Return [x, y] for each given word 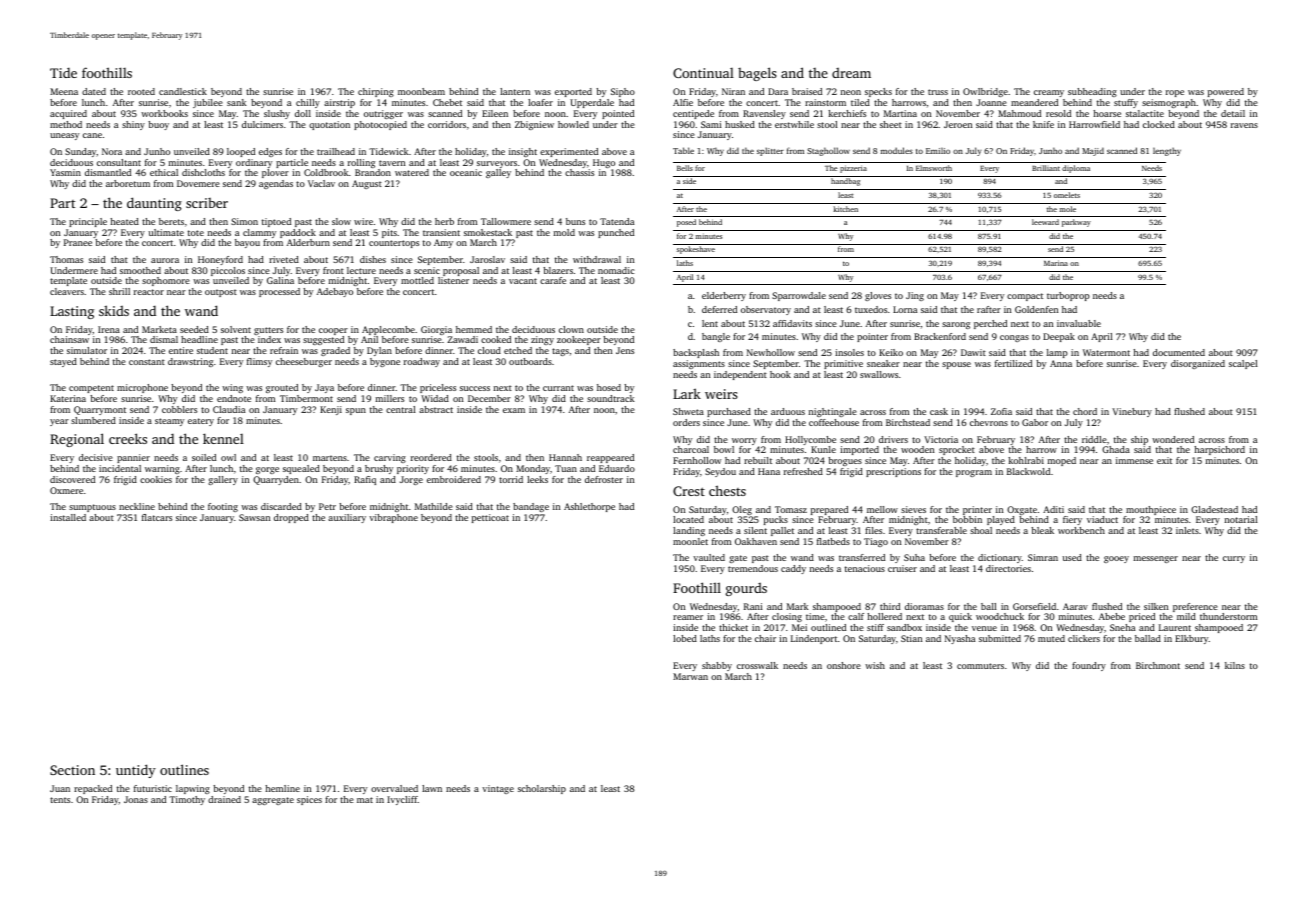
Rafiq [365, 480]
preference [1195, 607]
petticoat [490, 518]
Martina [900, 113]
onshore [844, 665]
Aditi [1053, 509]
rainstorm [825, 102]
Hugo [604, 163]
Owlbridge [985, 92]
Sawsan [254, 517]
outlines [184, 769]
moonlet [690, 541]
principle [88, 222]
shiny [133, 125]
